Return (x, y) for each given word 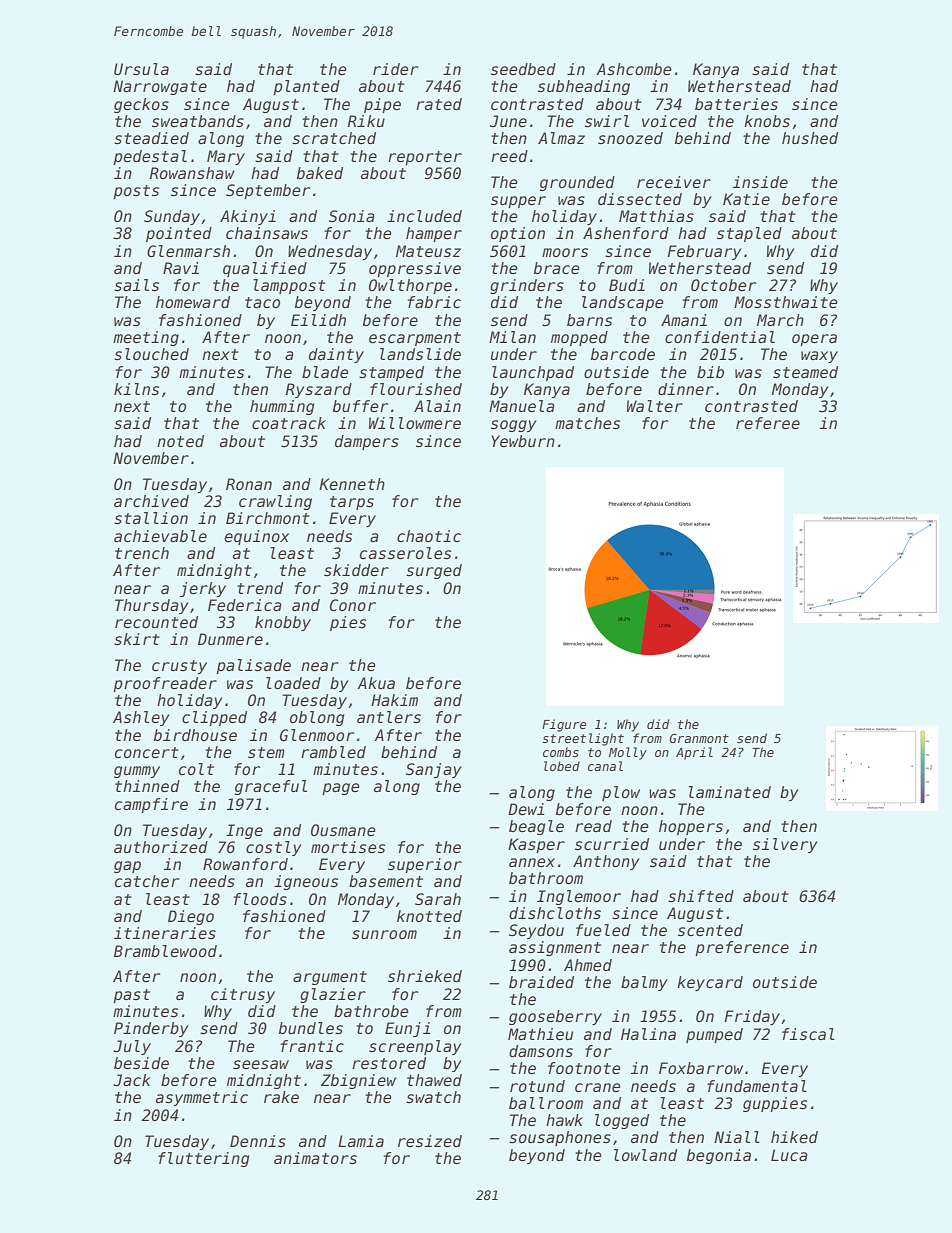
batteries (736, 104)
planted (306, 87)
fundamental (757, 1086)
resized (430, 1141)
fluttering (204, 1159)
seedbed (523, 69)
